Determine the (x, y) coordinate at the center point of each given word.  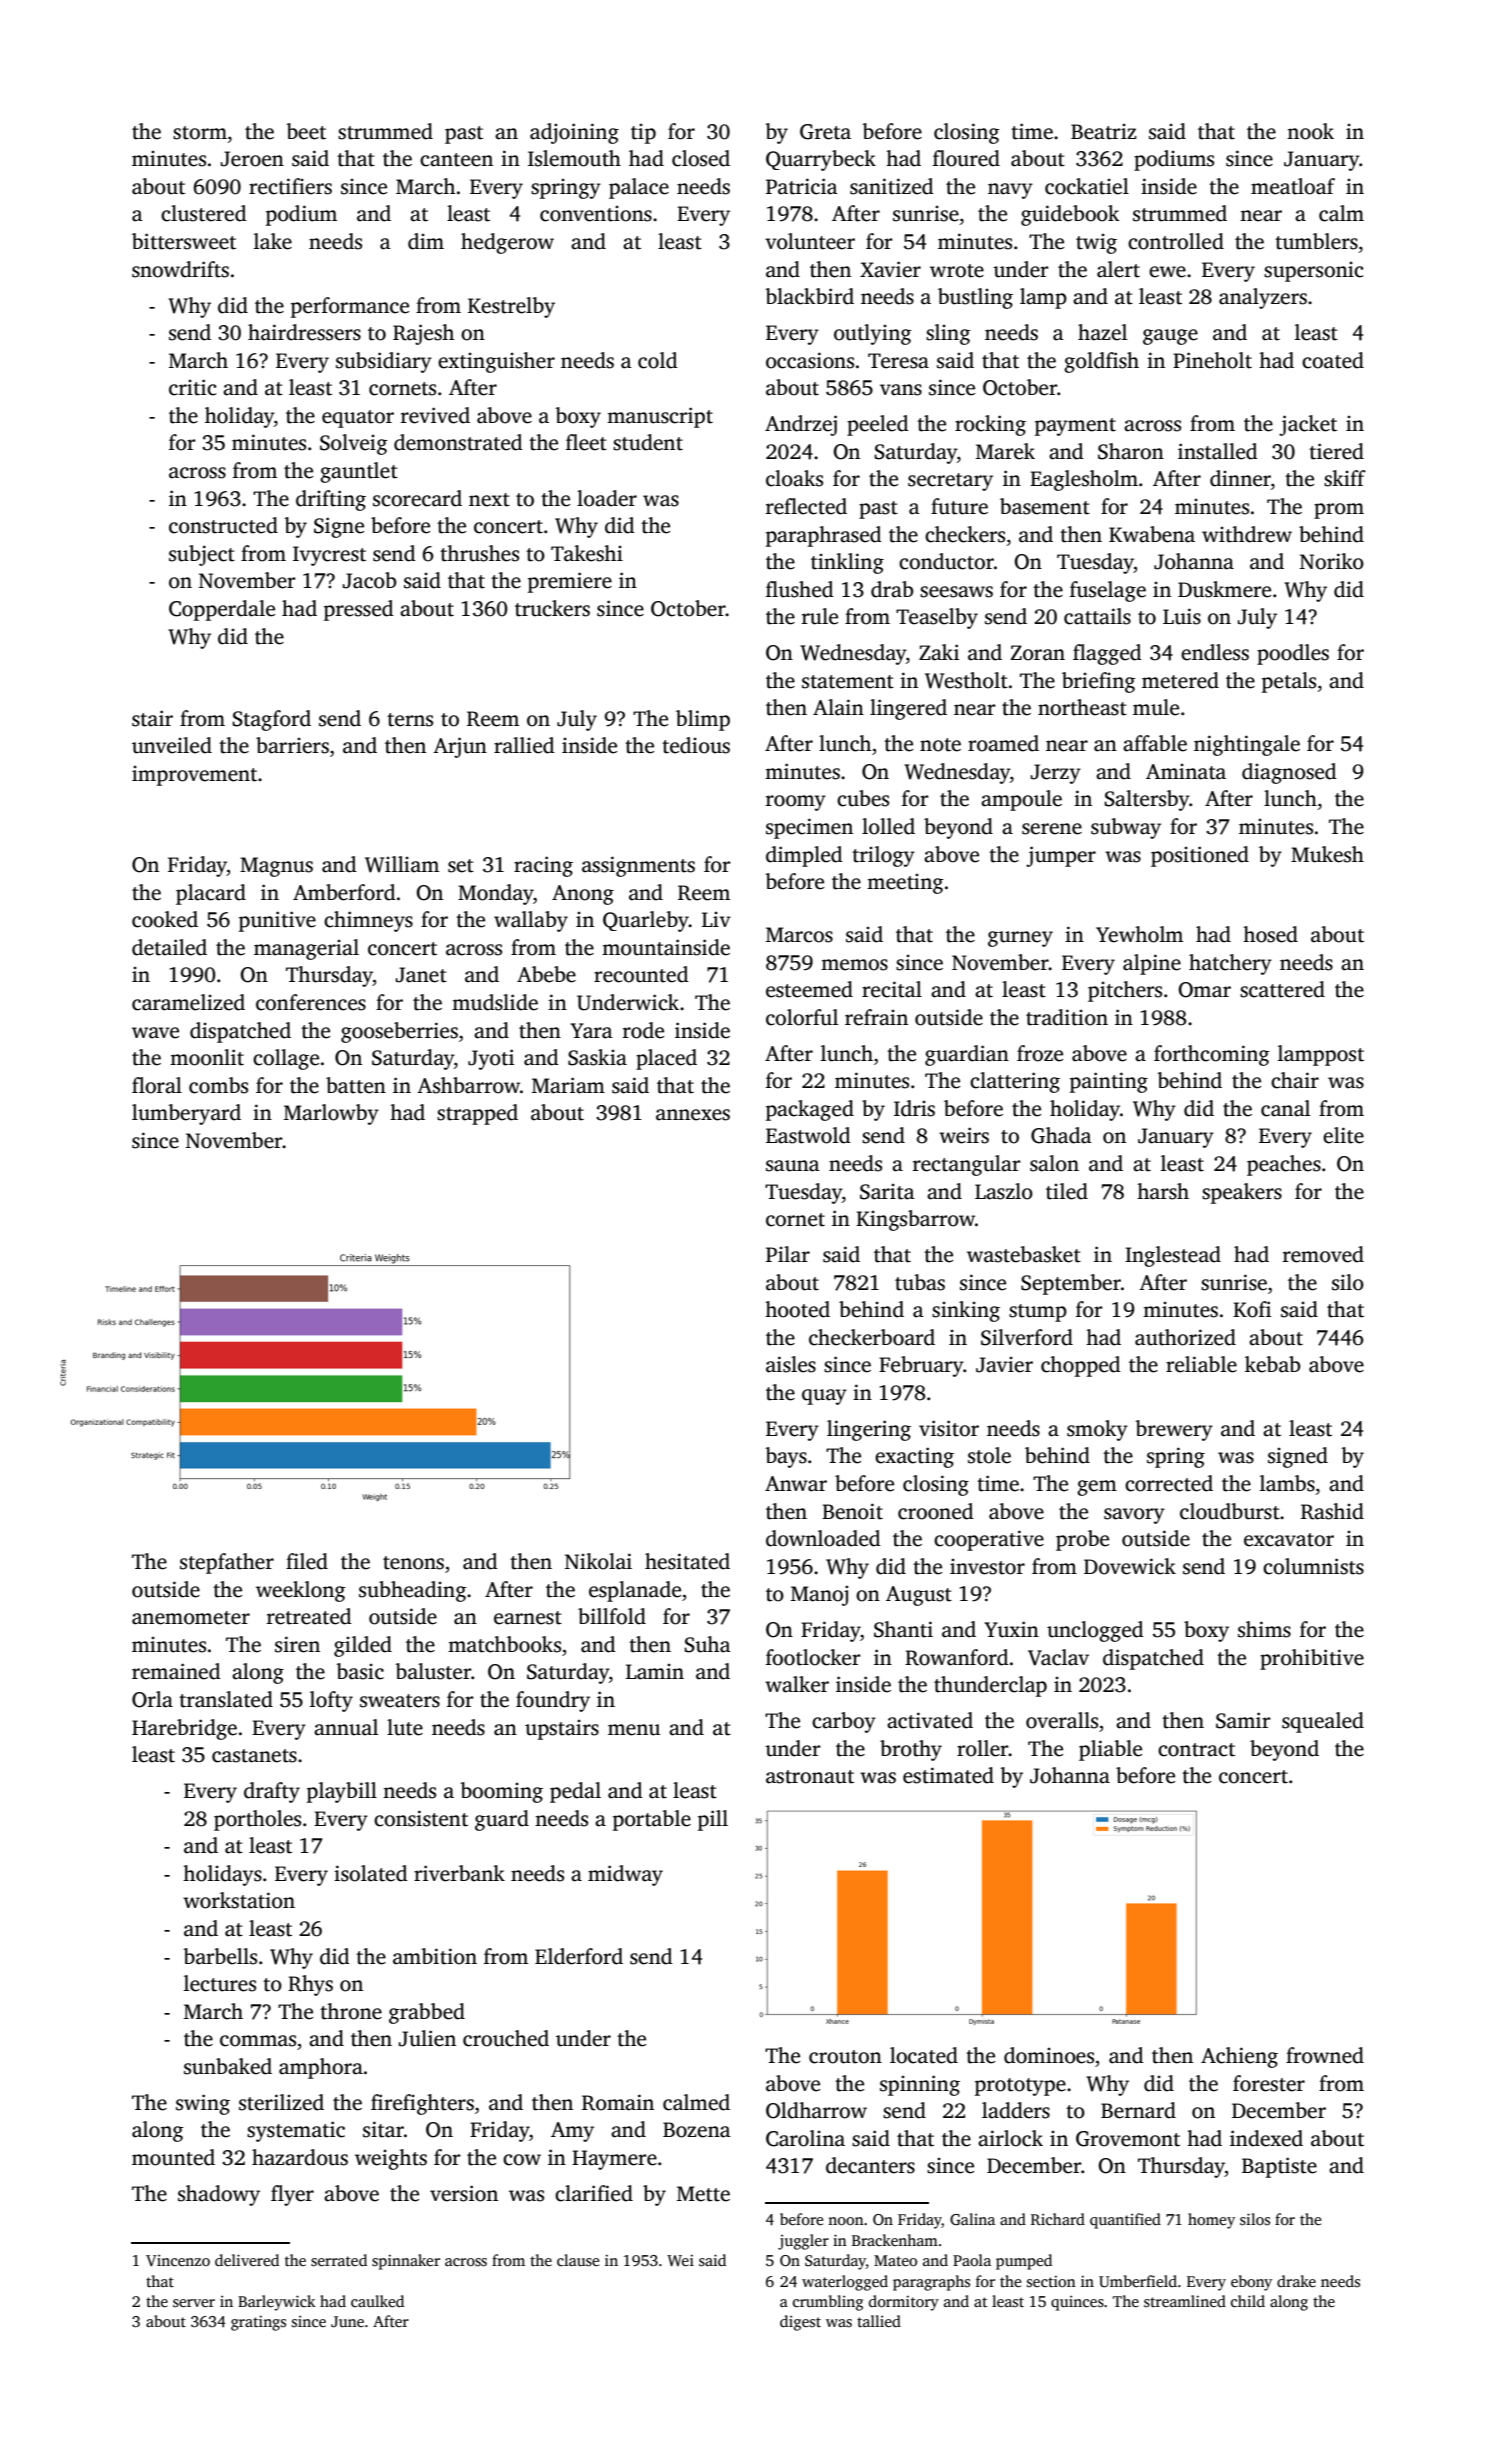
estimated (948, 1775)
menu (634, 1730)
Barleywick (276, 2303)
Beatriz (1104, 132)
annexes (693, 1115)
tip (643, 134)
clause (578, 2260)
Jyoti (491, 1059)
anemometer (191, 1618)
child (1248, 2301)
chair (1295, 1080)
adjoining (574, 133)
